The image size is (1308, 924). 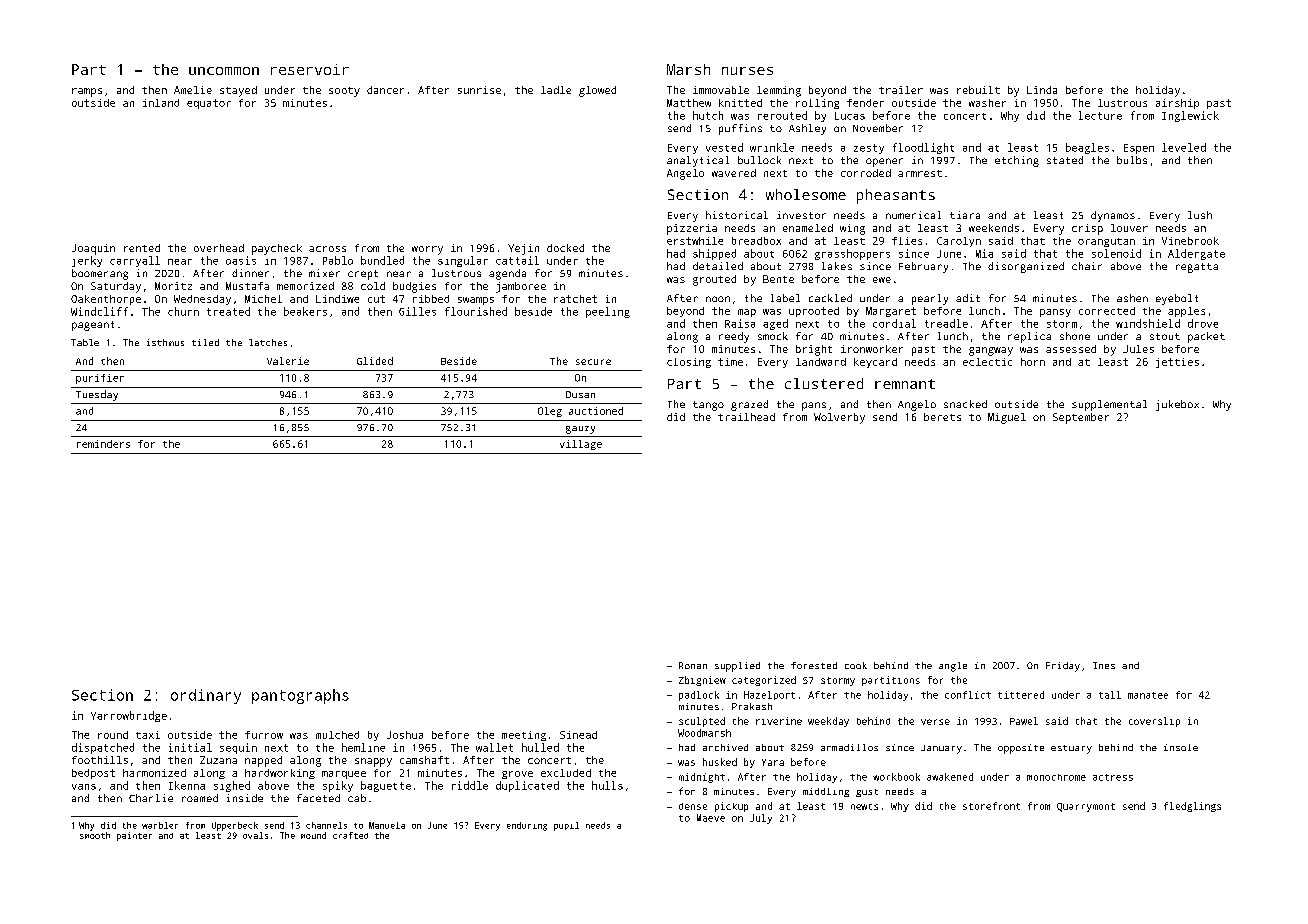 I want to click on Ronan, so click(x=693, y=665).
